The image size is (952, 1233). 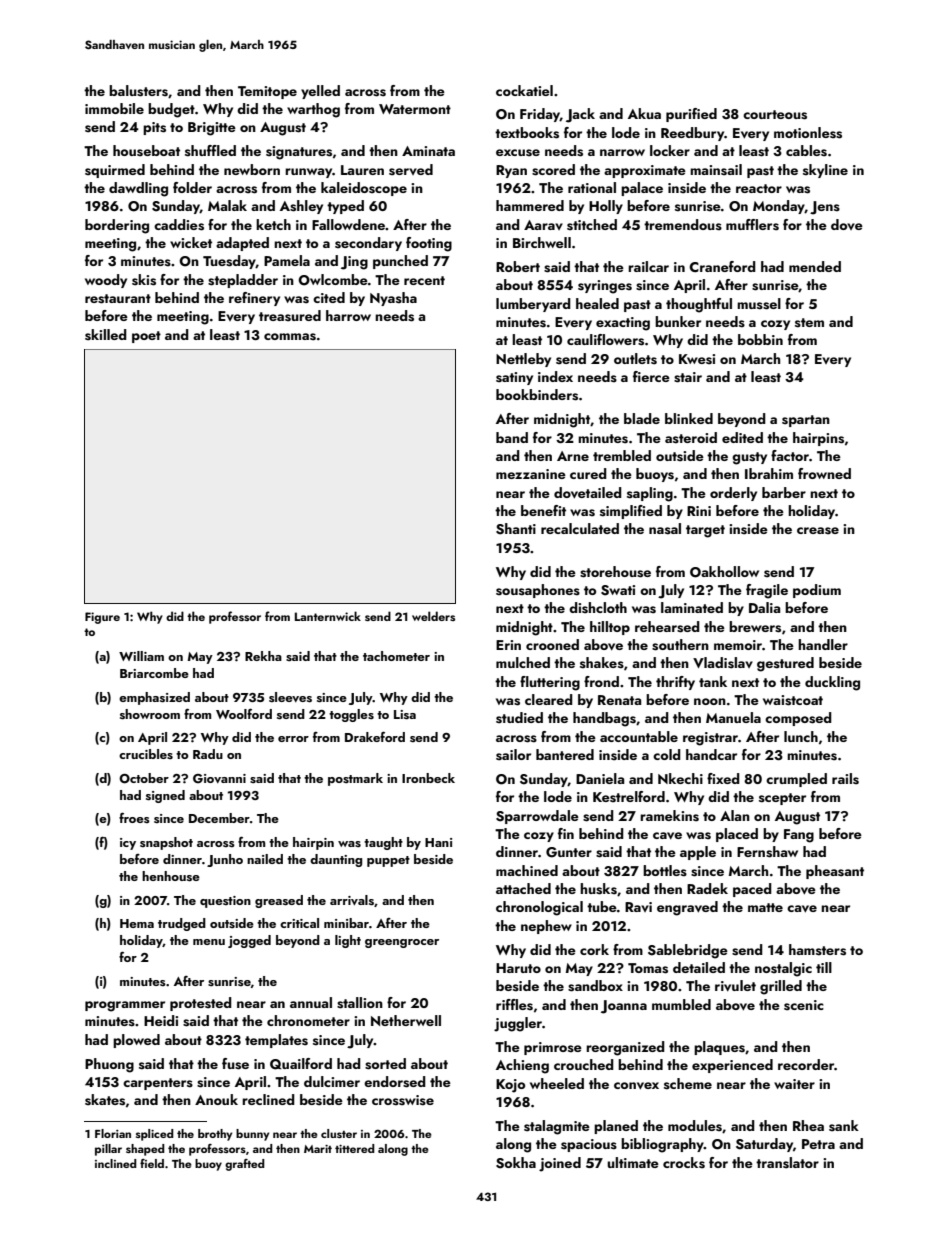 I want to click on dishcloth, so click(x=598, y=608).
